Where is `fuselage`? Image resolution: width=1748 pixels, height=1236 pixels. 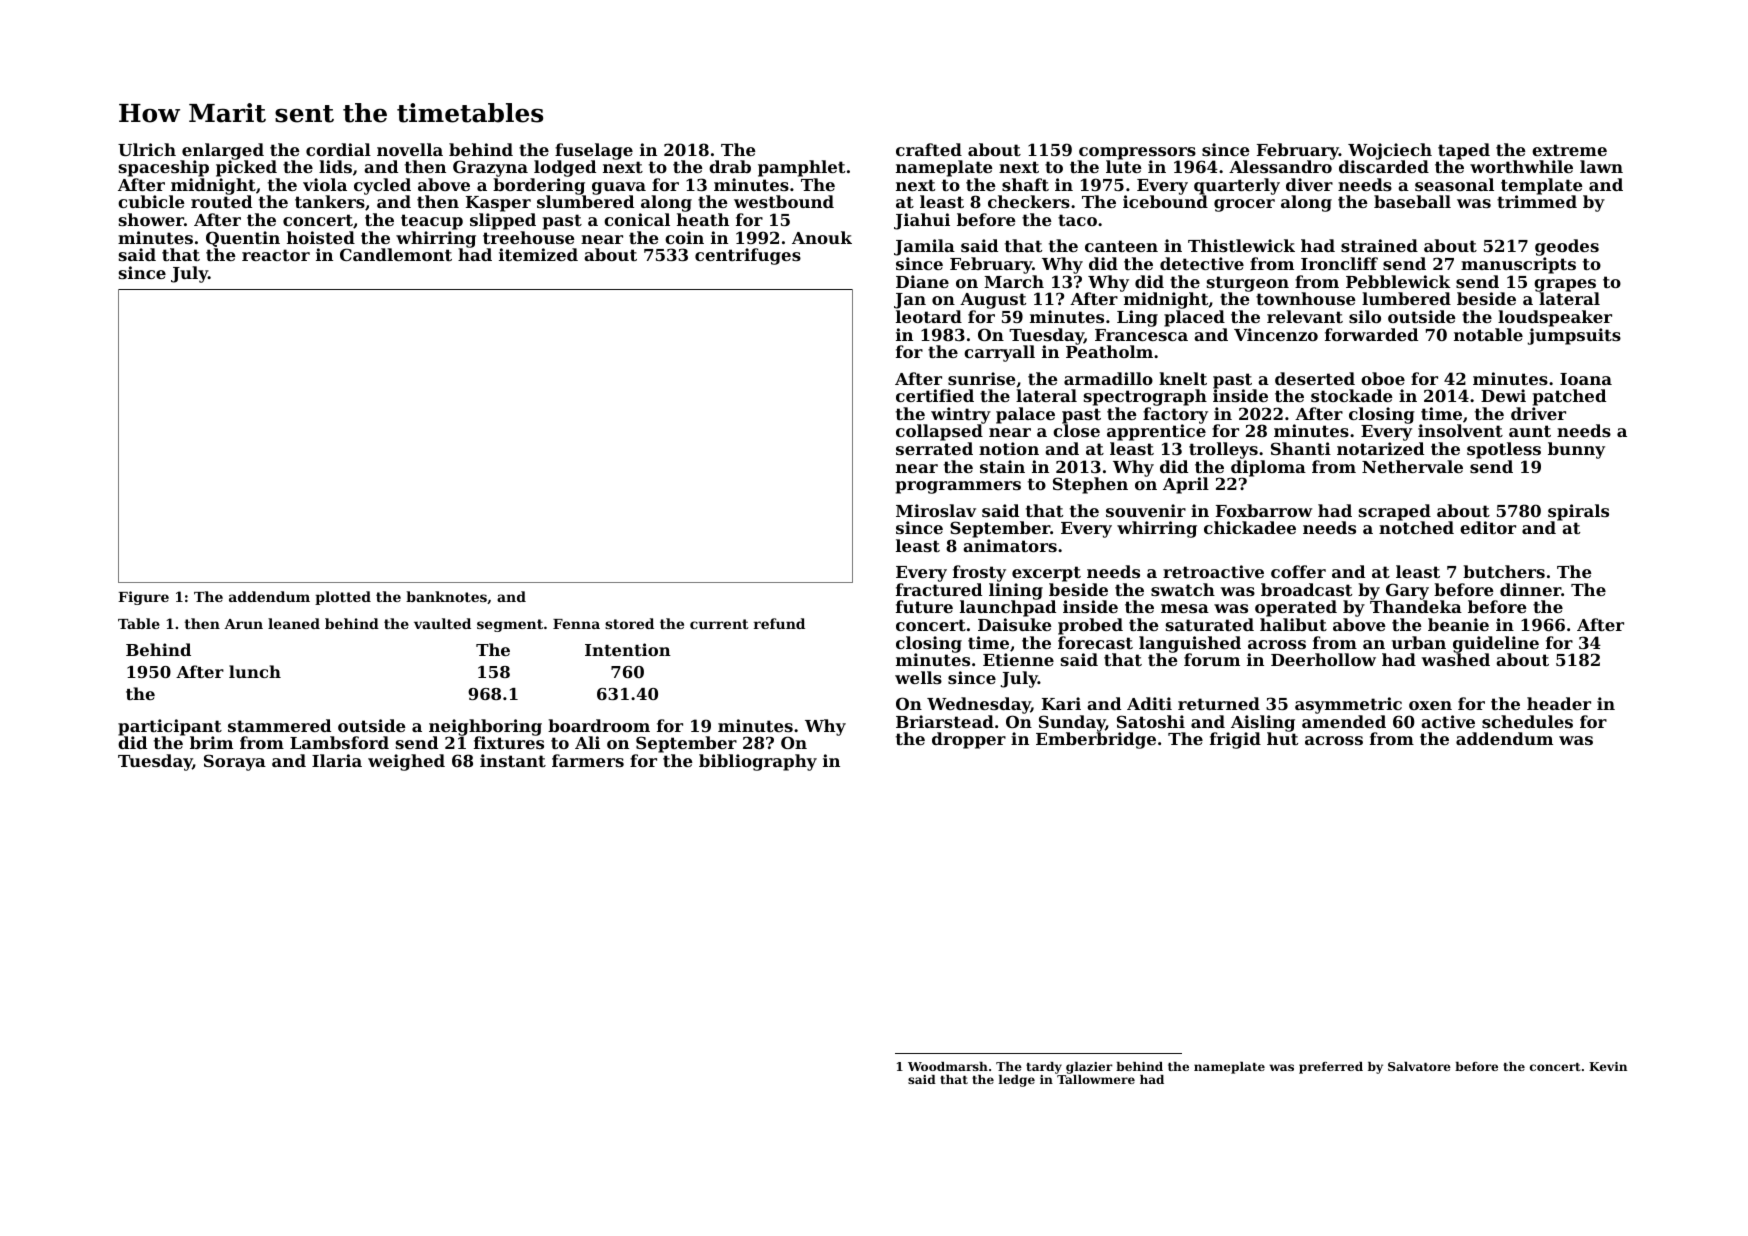
fuselage is located at coordinates (594, 151).
